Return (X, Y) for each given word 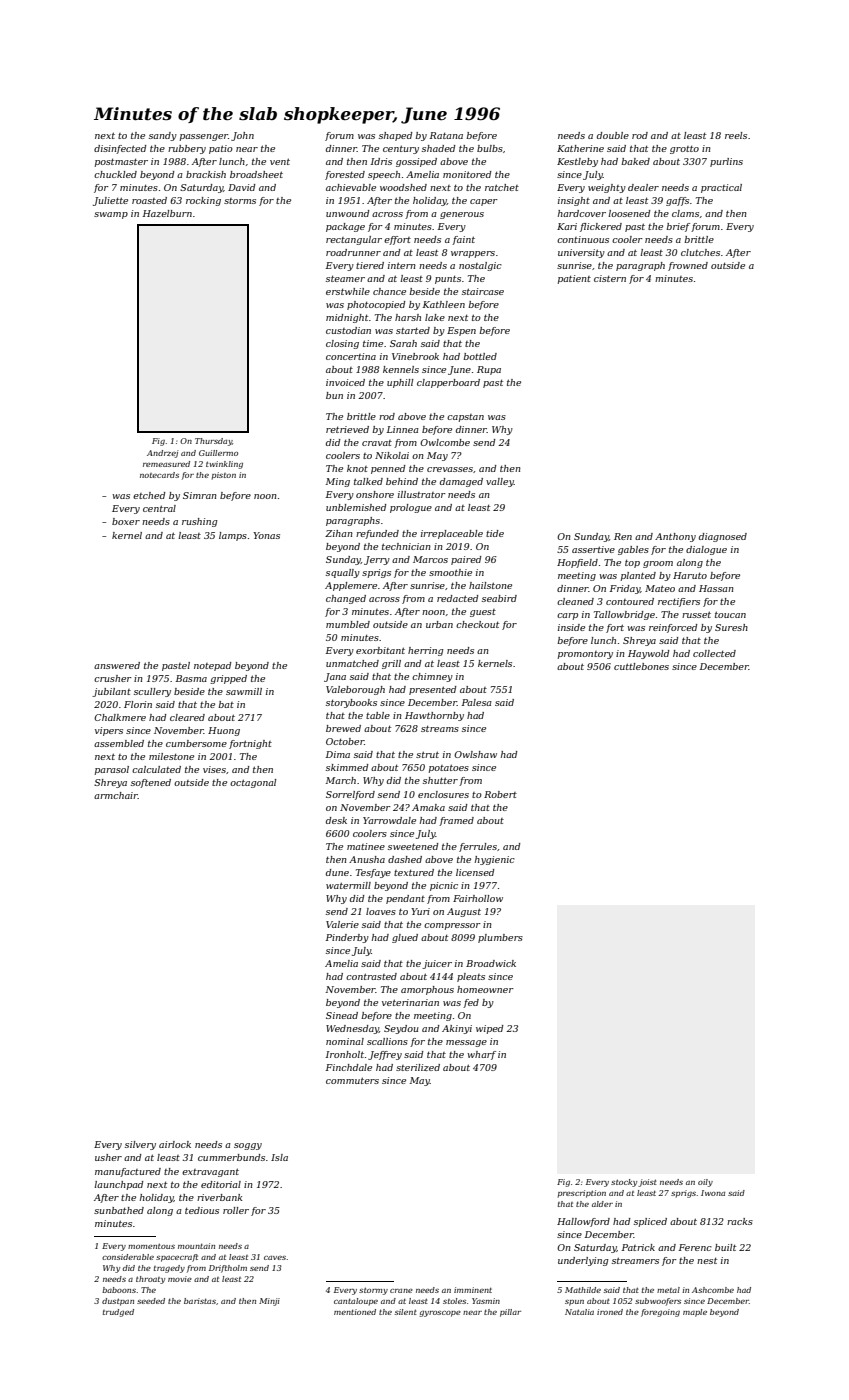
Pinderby (347, 938)
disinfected (120, 149)
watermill (348, 885)
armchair (116, 795)
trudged (118, 1313)
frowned (688, 266)
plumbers (500, 938)
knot (357, 468)
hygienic (495, 860)
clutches (700, 252)
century (401, 149)
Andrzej (163, 454)
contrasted (371, 976)
